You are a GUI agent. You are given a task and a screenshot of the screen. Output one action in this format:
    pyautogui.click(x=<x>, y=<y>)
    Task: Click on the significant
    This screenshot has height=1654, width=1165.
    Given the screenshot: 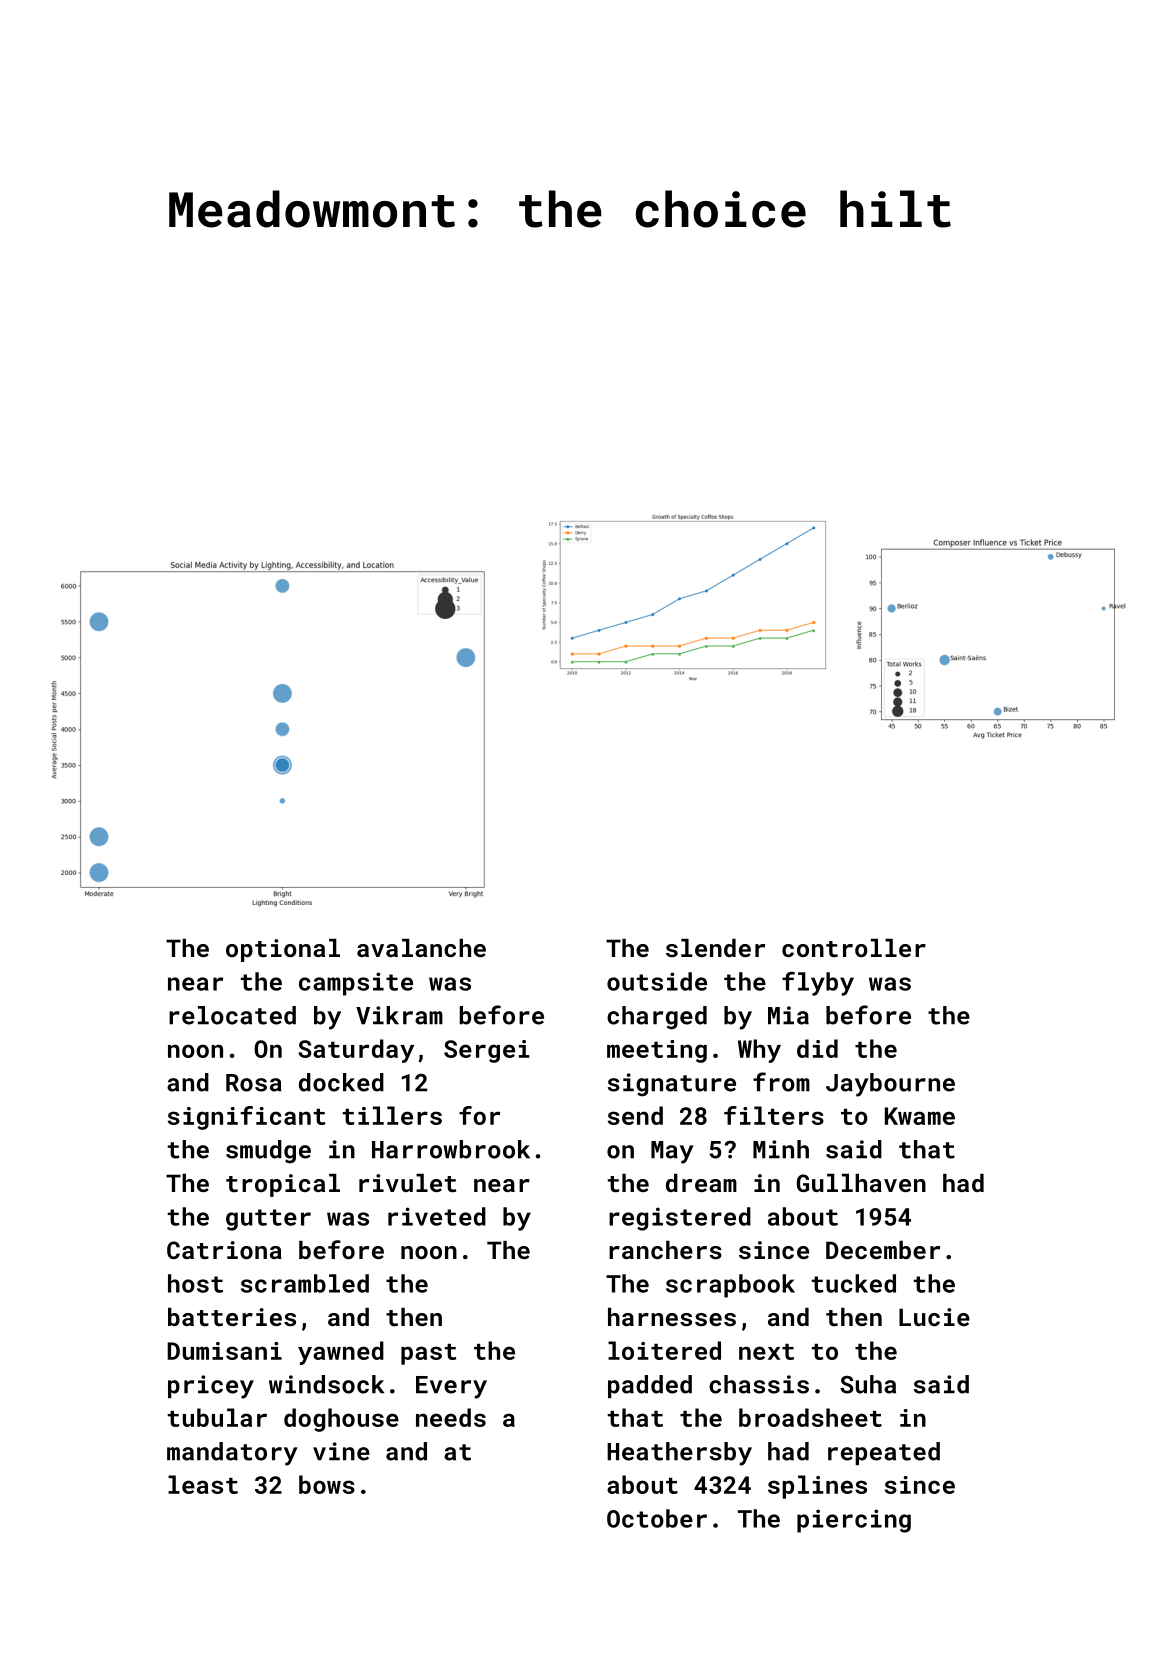 What is the action you would take?
    pyautogui.click(x=246, y=1118)
